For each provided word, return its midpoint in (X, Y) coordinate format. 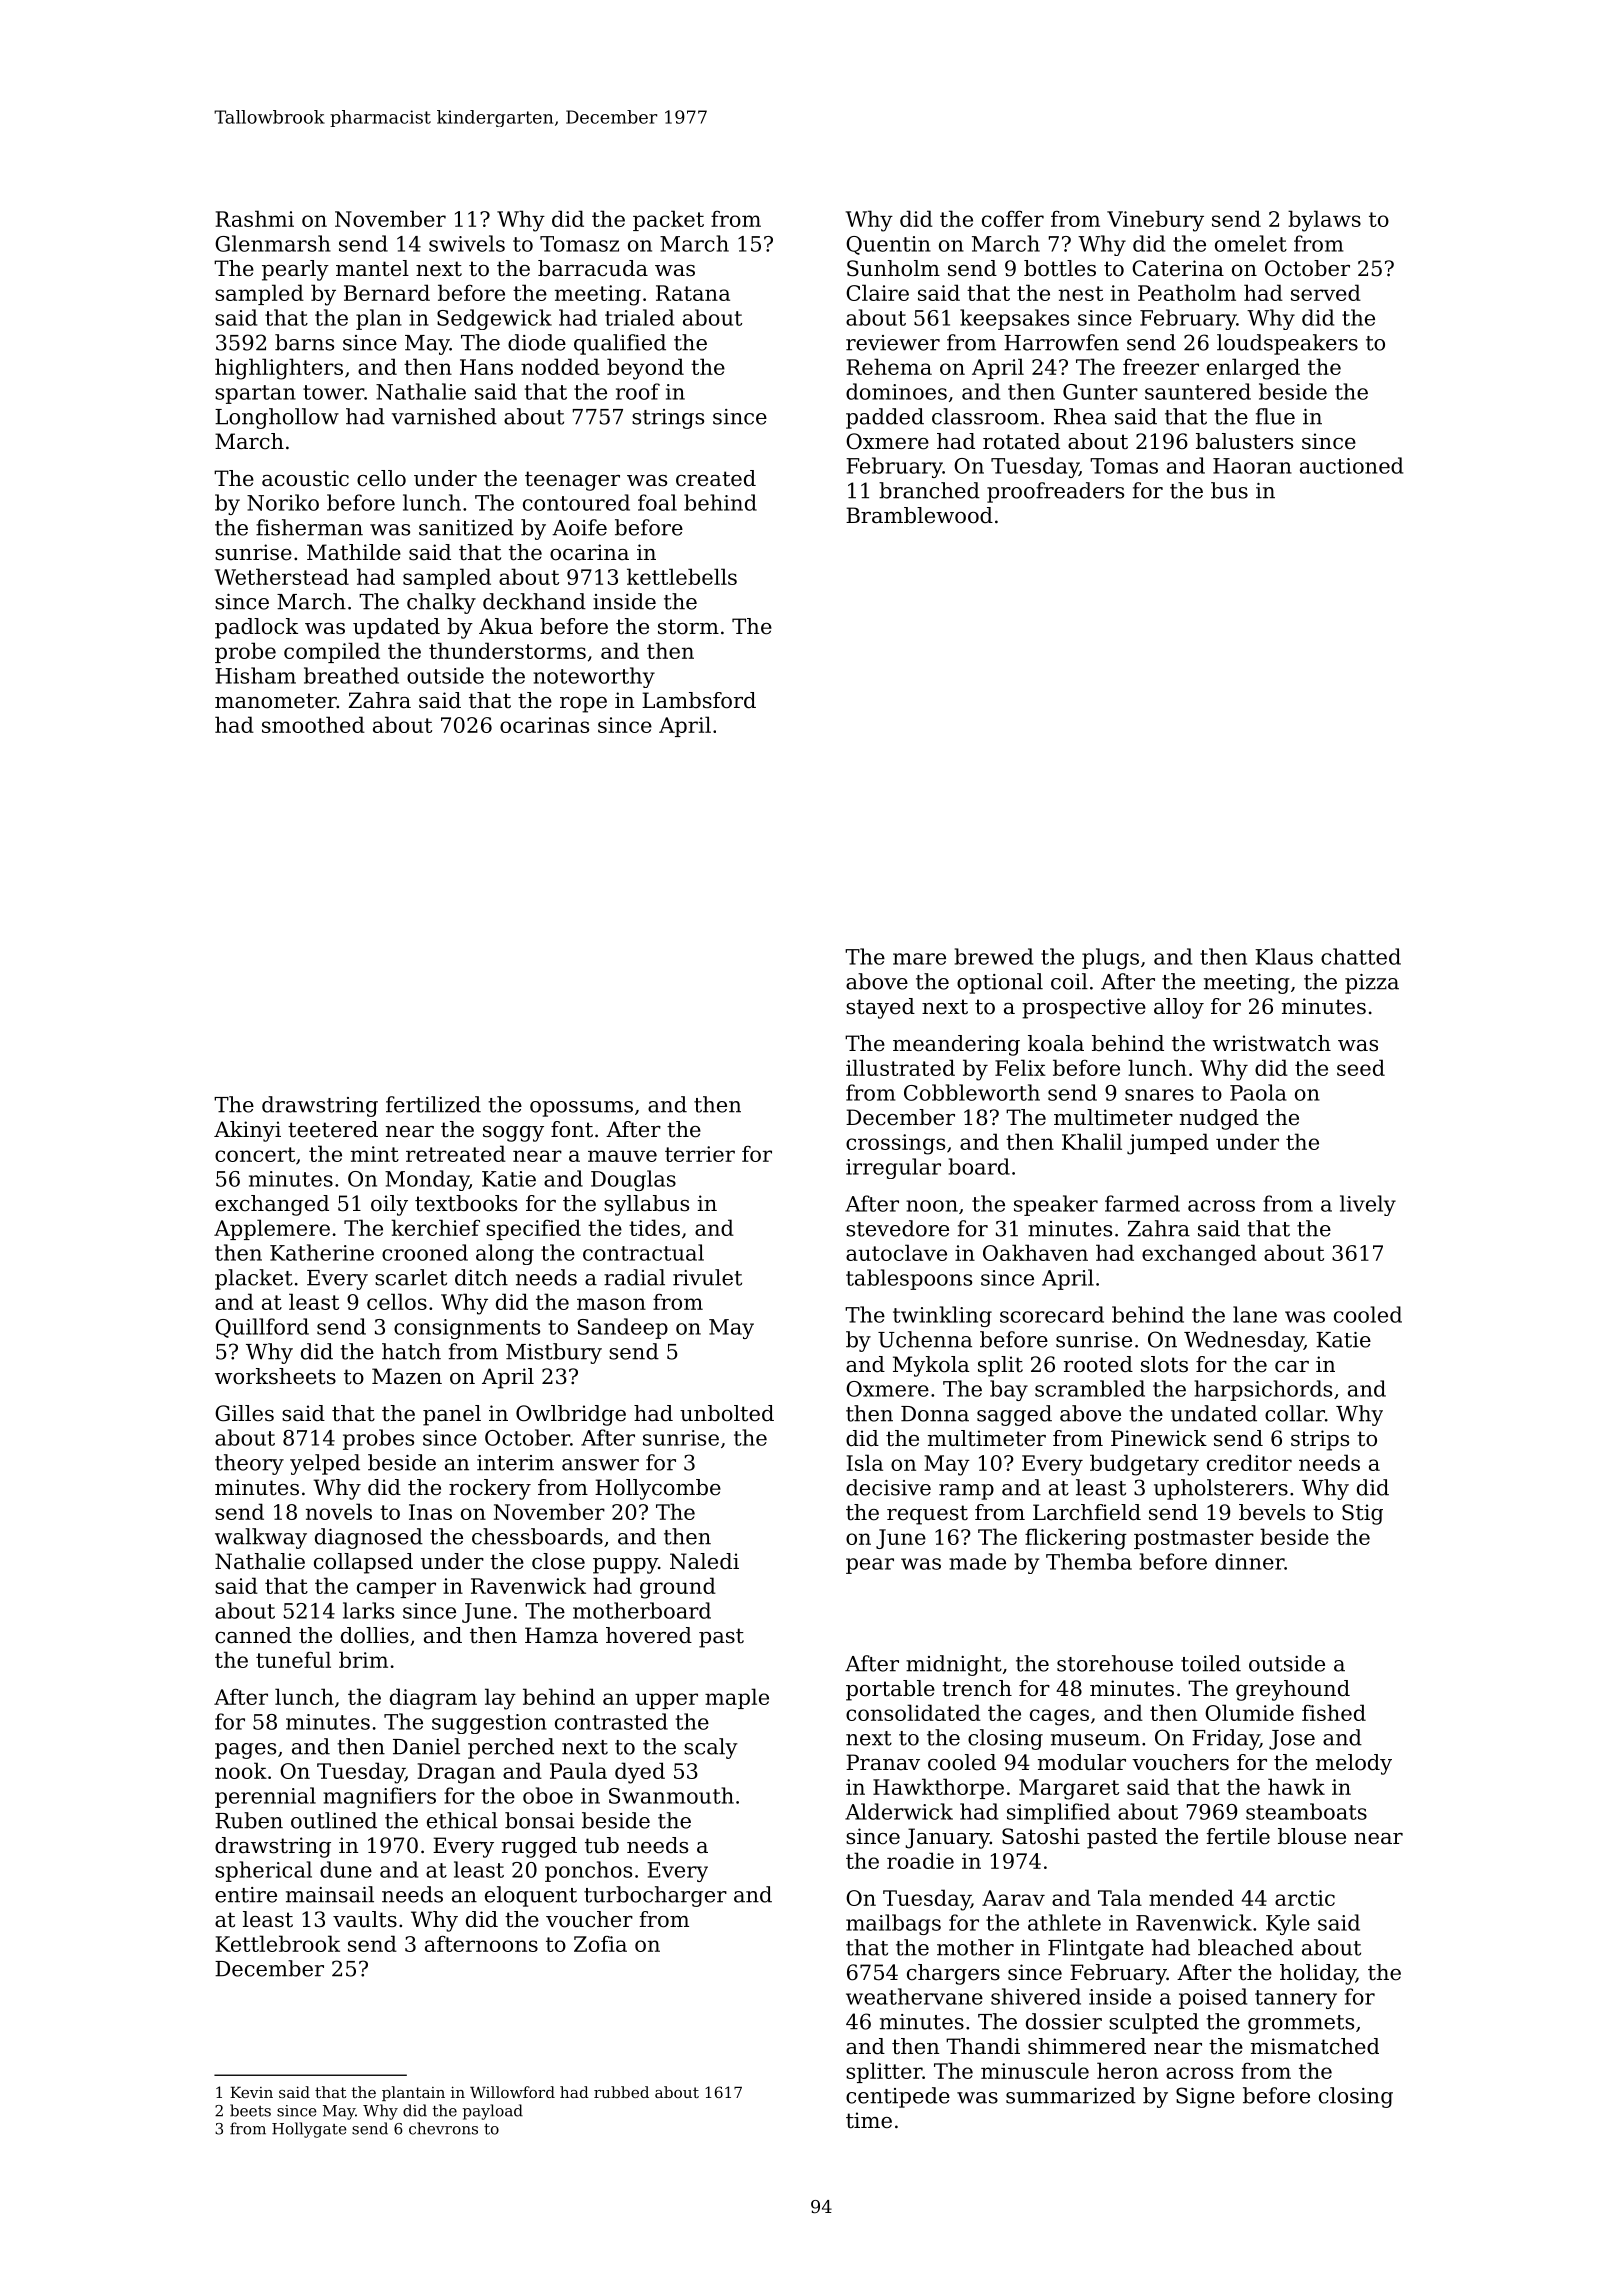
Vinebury (1155, 221)
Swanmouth (671, 1795)
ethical (462, 1820)
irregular (893, 1168)
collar (1295, 1413)
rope (583, 705)
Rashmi (254, 218)
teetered (333, 1129)
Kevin (251, 2092)
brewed (994, 956)
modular (1082, 1762)
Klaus (1284, 956)
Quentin (888, 245)
